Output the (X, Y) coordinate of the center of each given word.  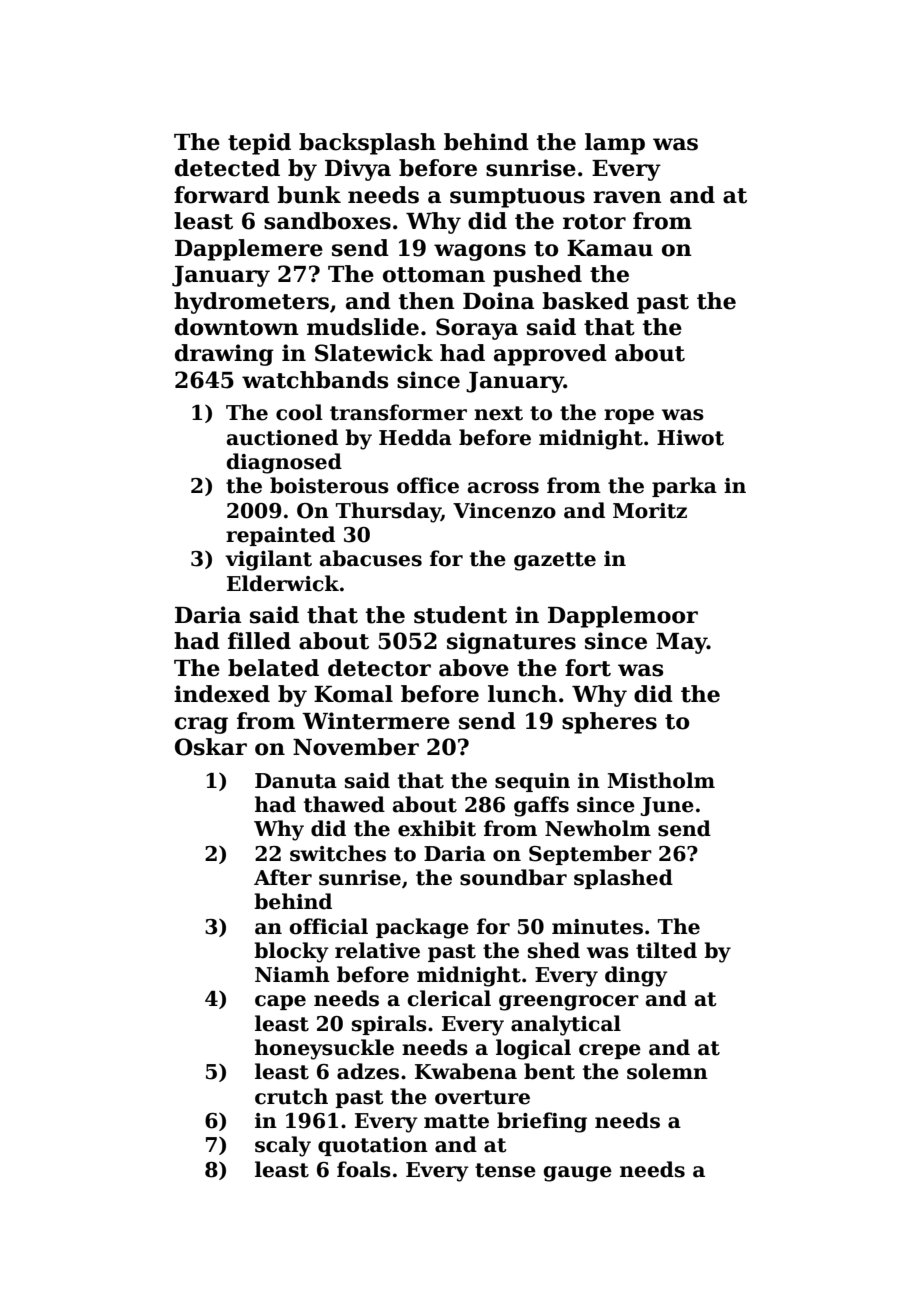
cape (280, 1002)
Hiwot (690, 438)
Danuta (296, 781)
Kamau (610, 248)
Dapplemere (249, 250)
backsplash (367, 144)
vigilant (268, 560)
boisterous (329, 485)
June (667, 806)
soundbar (513, 877)
